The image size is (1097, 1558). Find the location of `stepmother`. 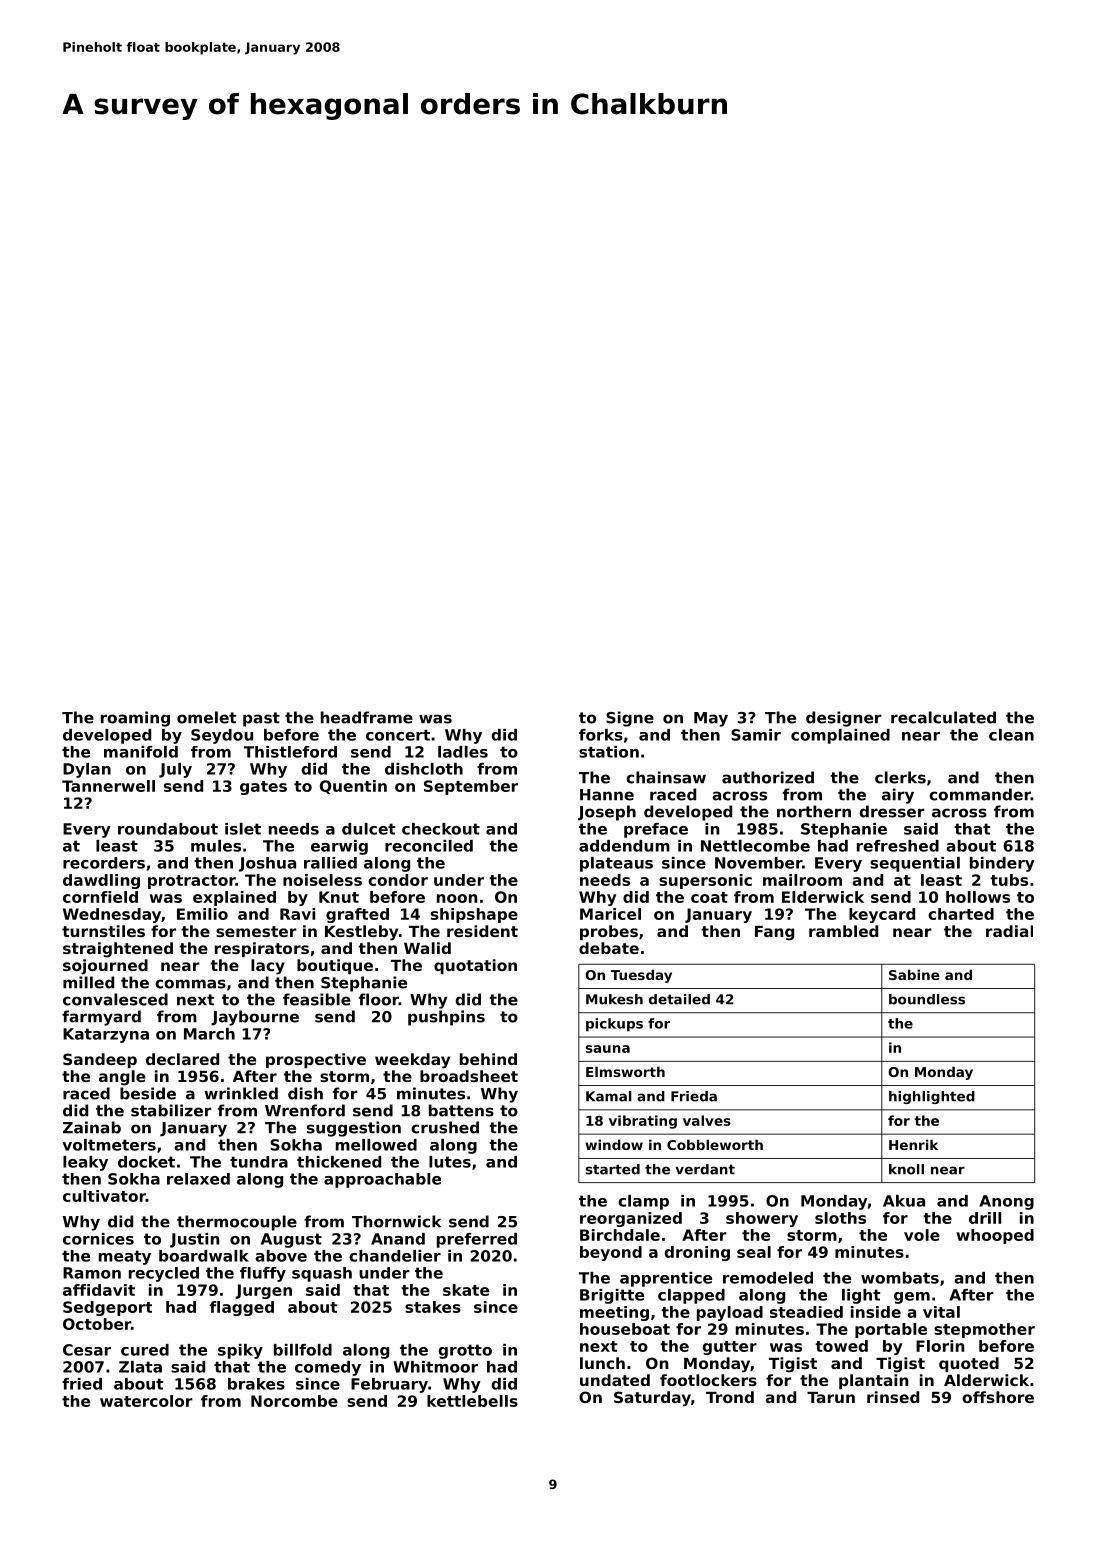

stepmother is located at coordinates (984, 1330).
